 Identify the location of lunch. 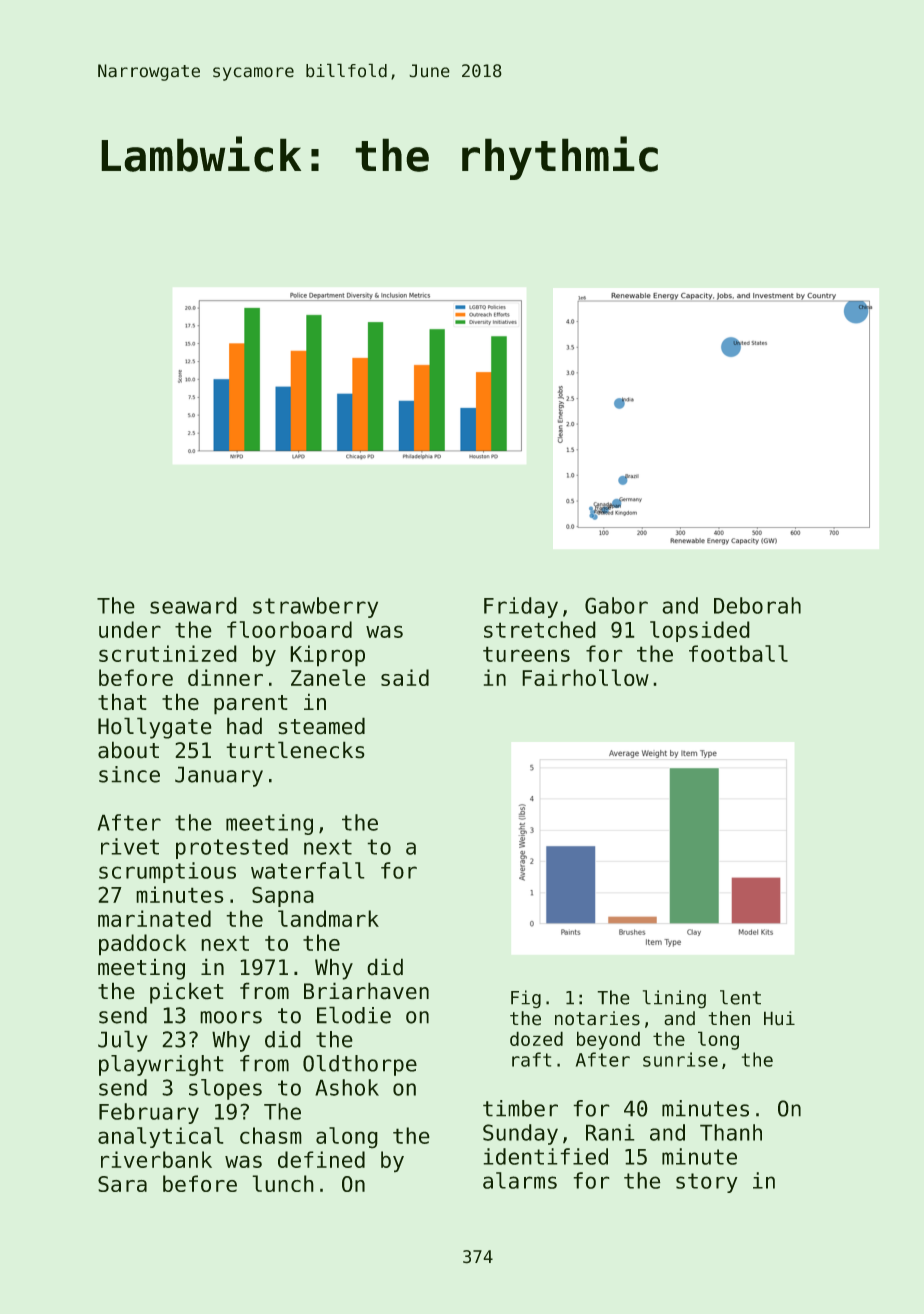
(283, 1183).
